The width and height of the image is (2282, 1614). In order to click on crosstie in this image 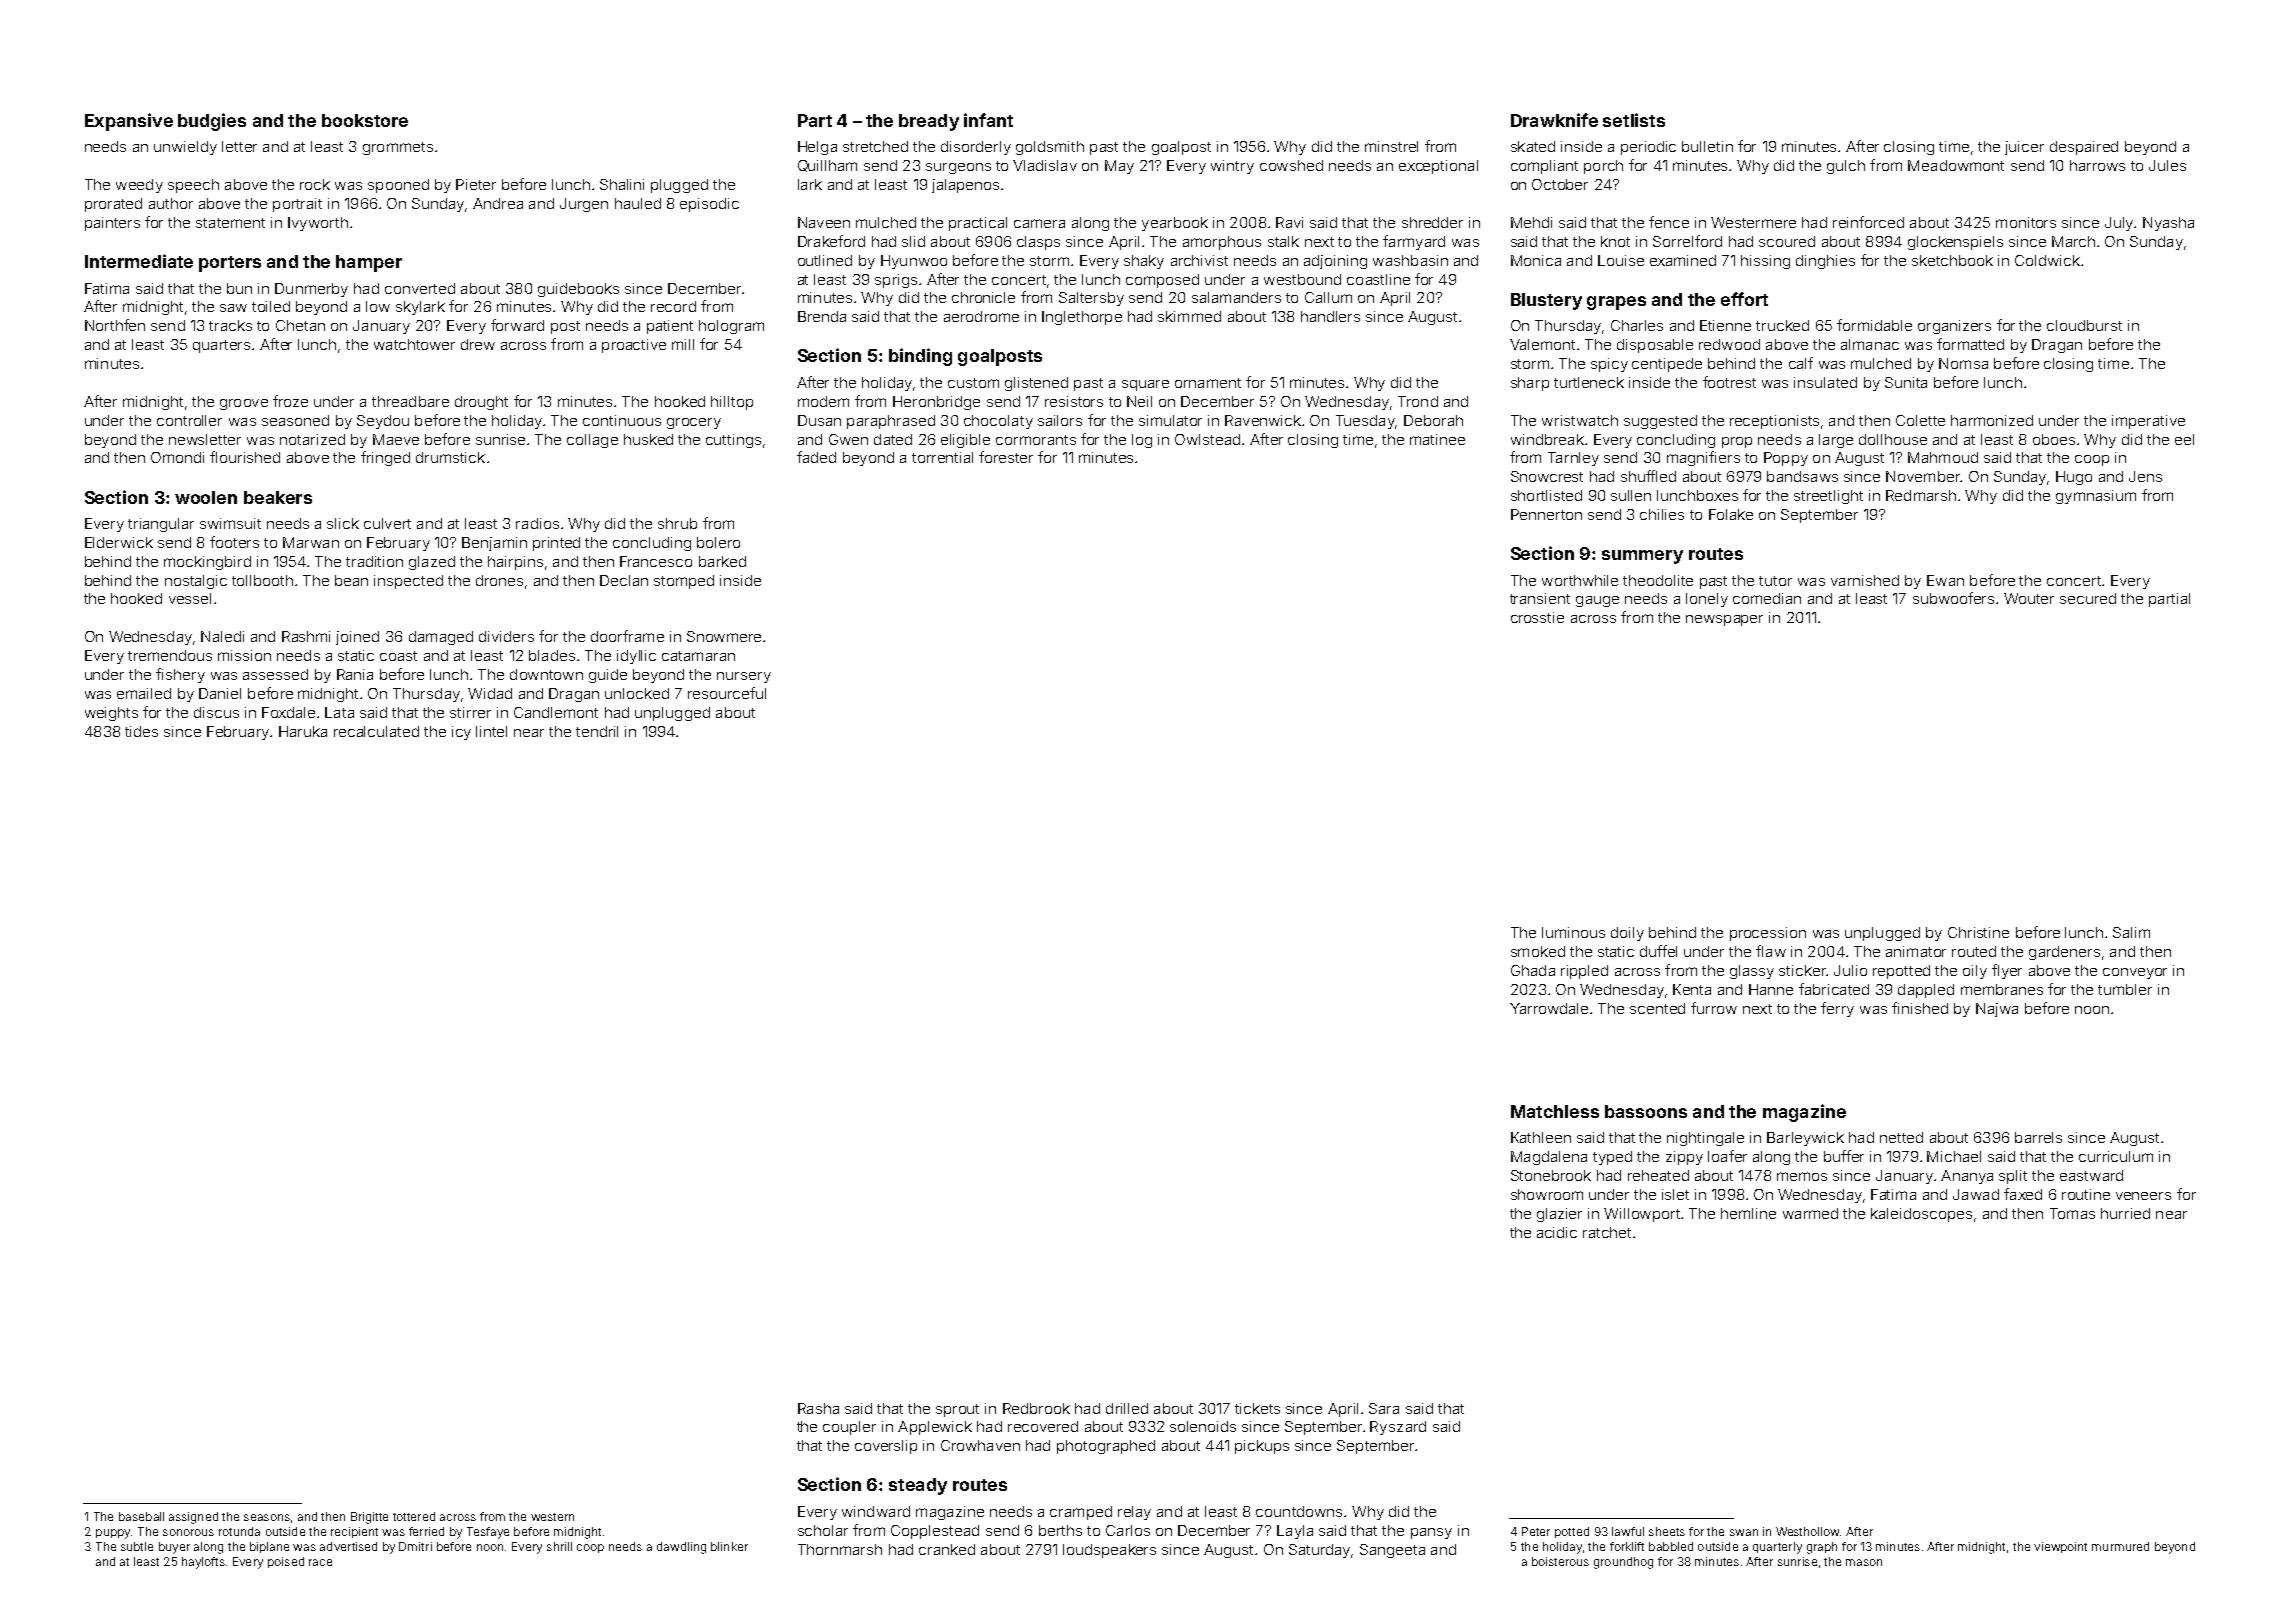, I will do `click(1537, 617)`.
